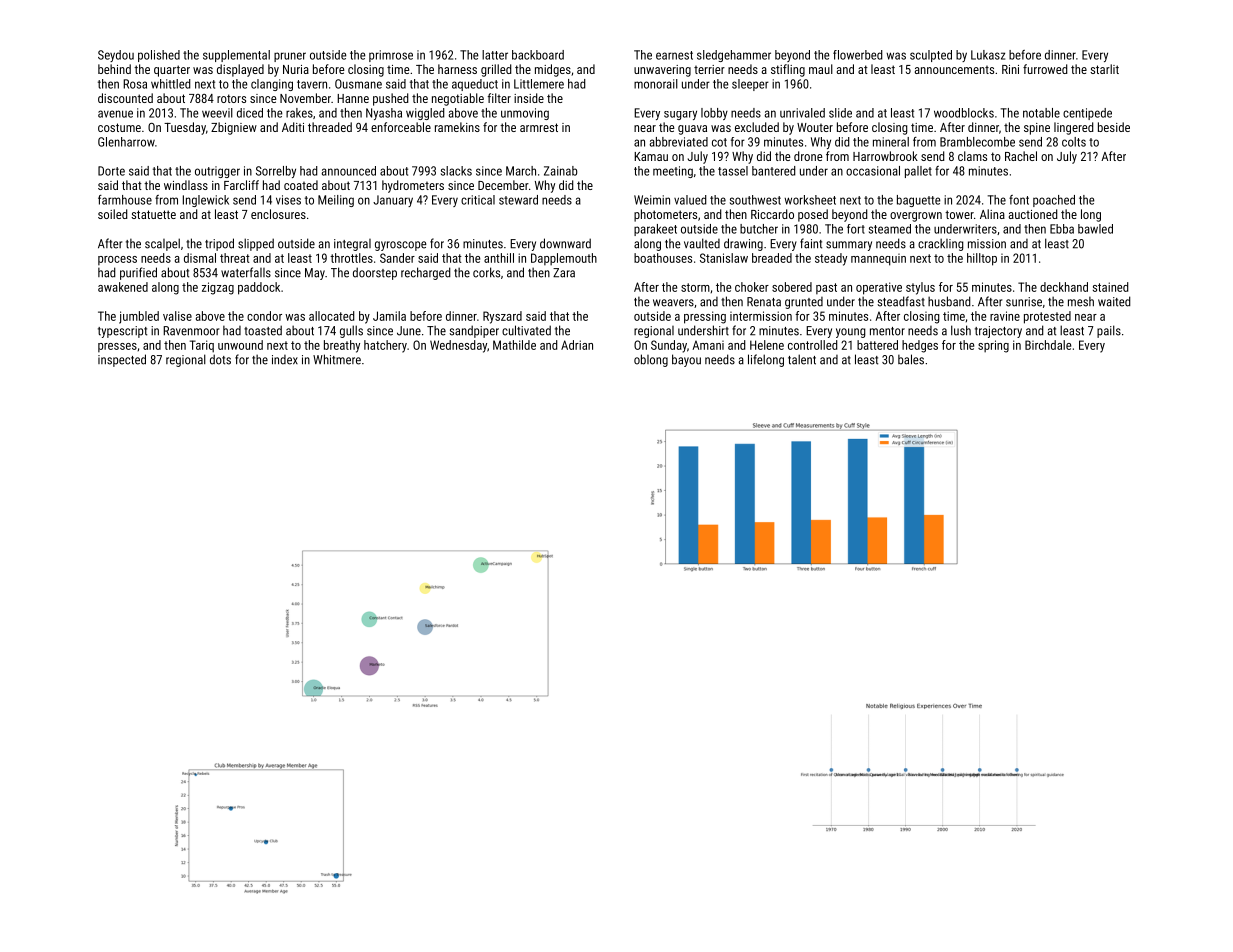 This screenshot has width=1233, height=952. I want to click on whittled, so click(171, 84).
